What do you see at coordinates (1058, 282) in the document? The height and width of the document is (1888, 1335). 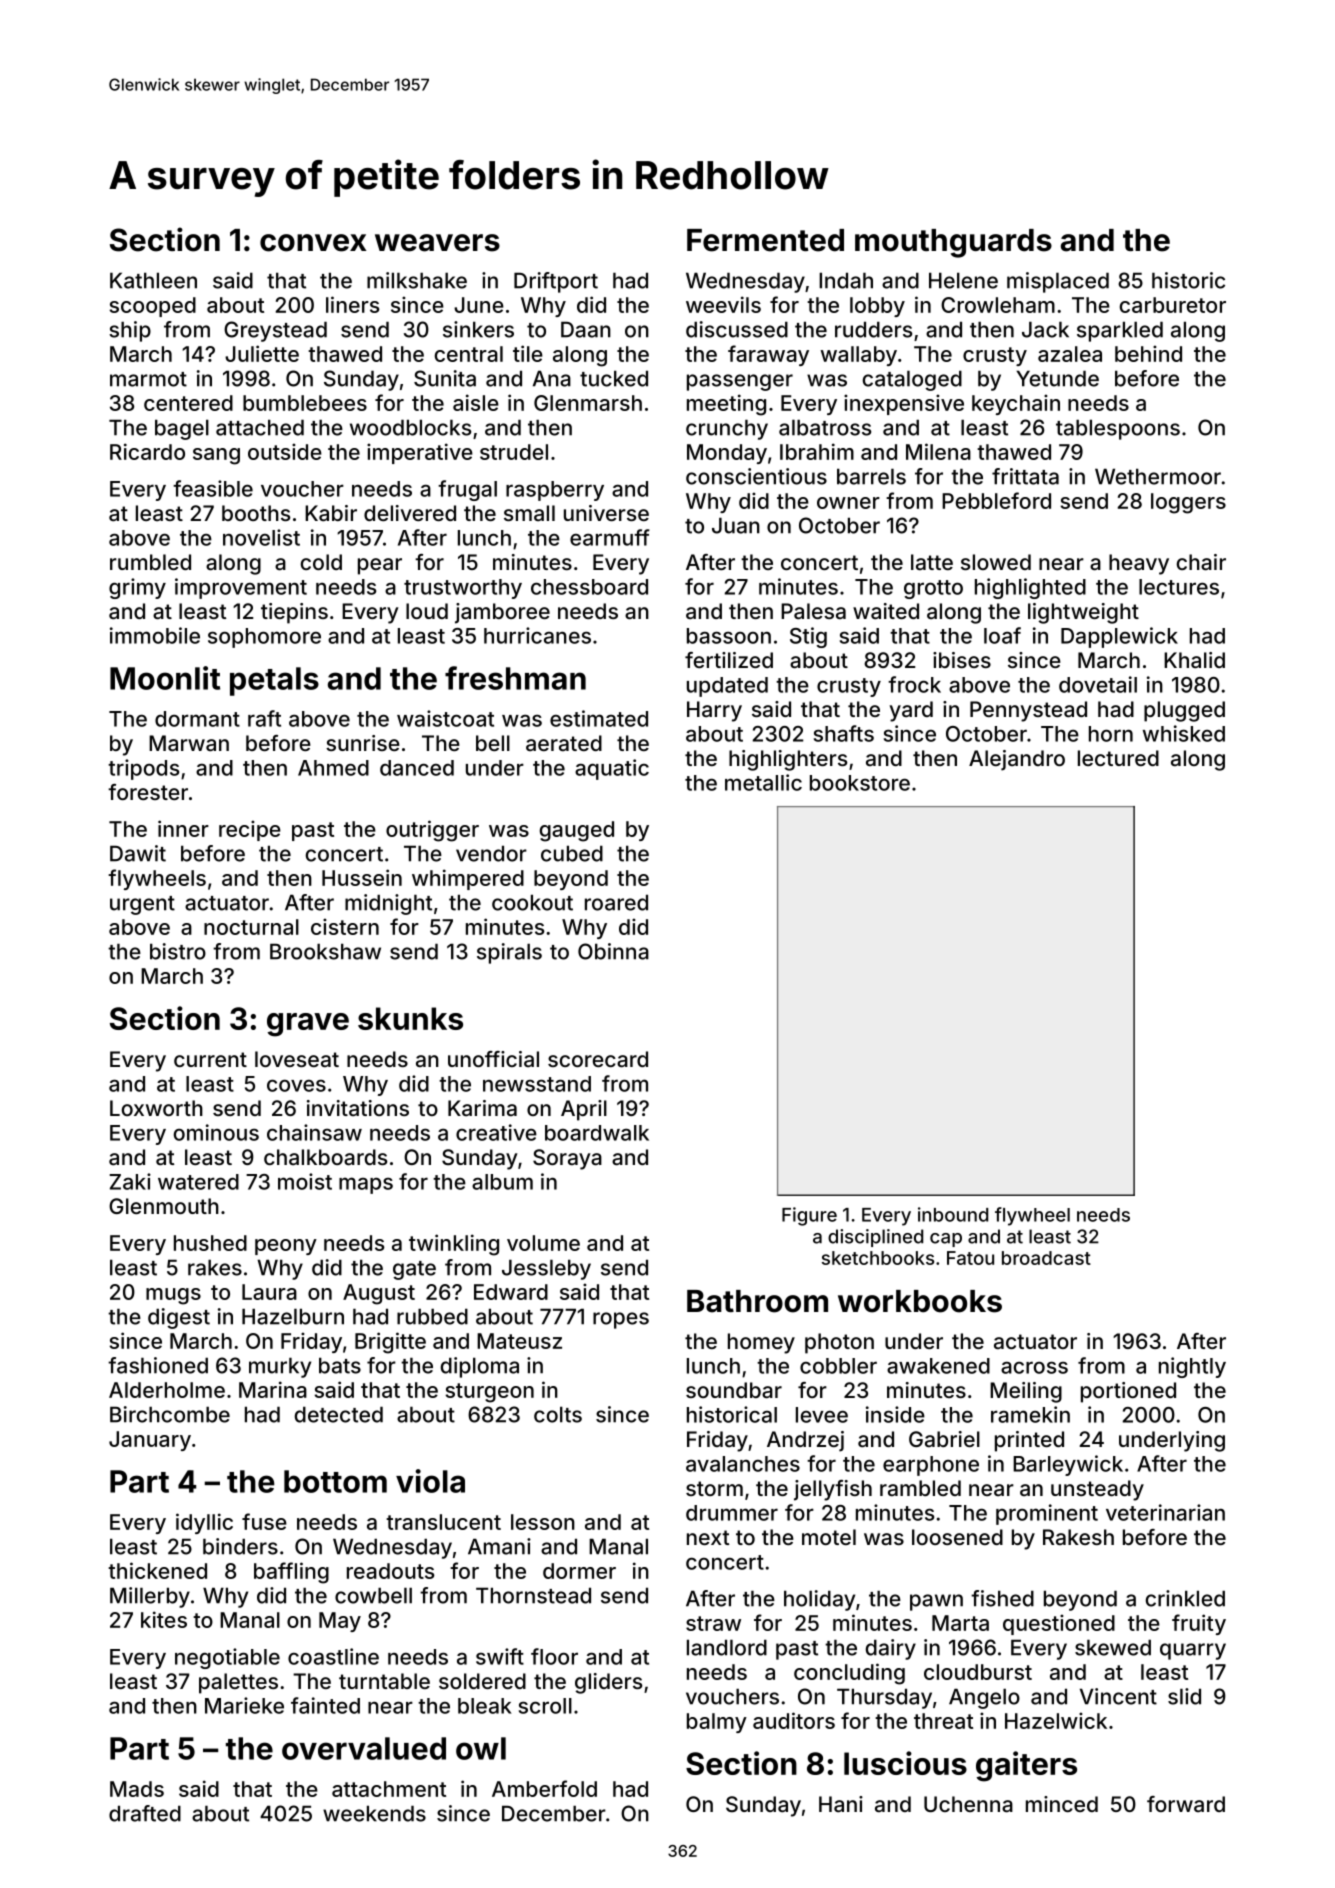 I see `misplaced` at bounding box center [1058, 282].
